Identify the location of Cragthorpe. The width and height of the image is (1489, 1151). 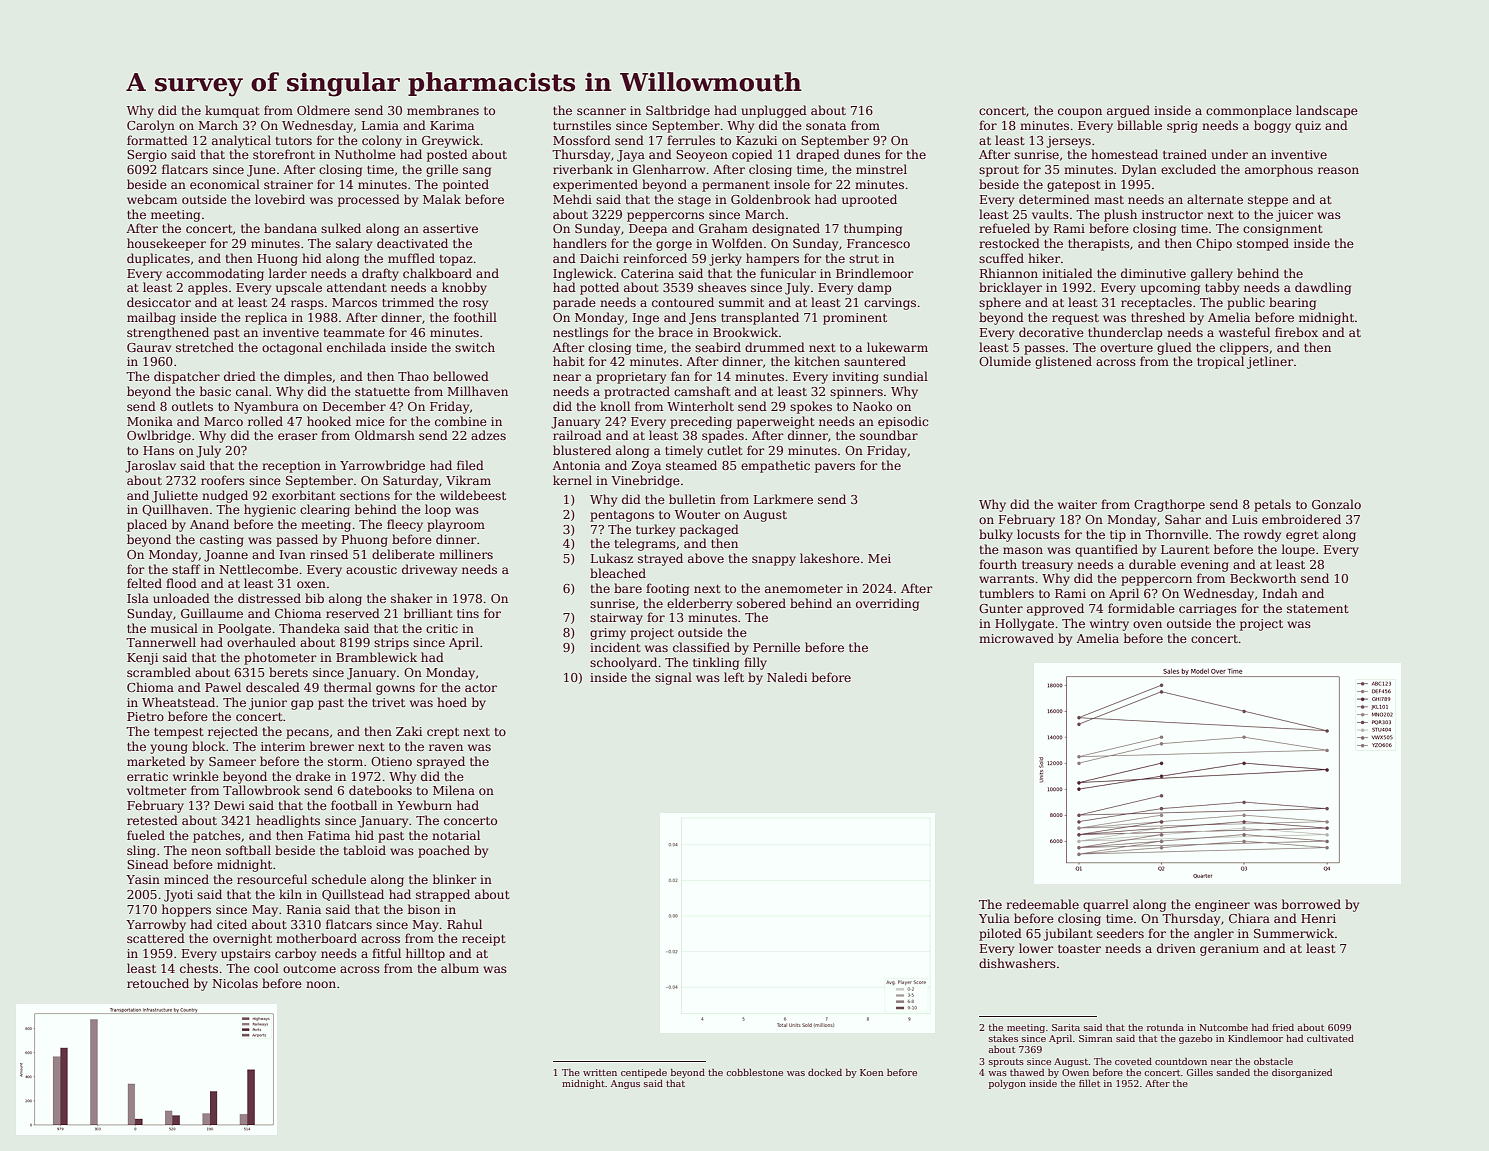
(1169, 505).
